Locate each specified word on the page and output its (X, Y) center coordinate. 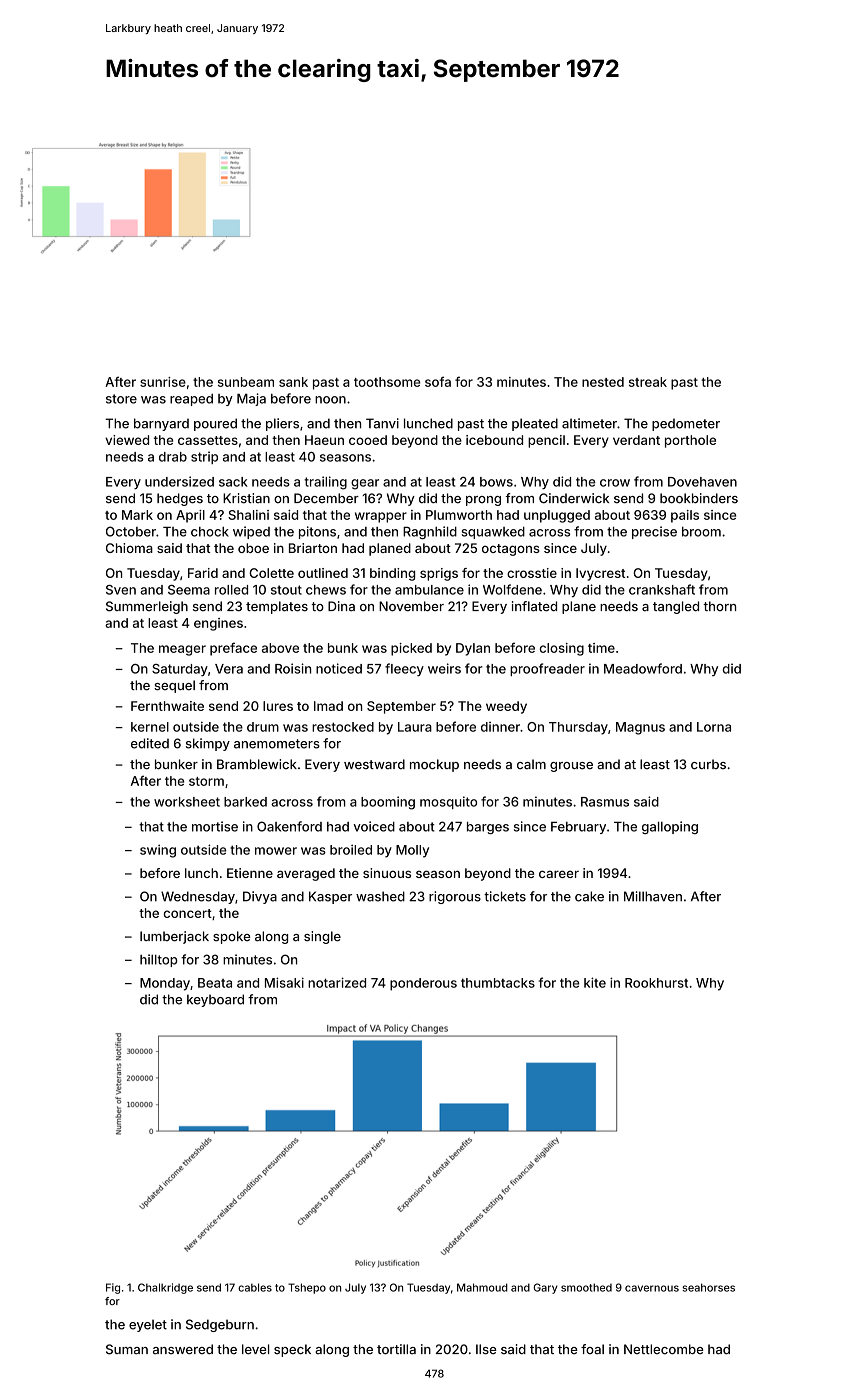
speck (292, 1350)
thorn (719, 606)
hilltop (159, 960)
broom (701, 532)
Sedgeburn (220, 1325)
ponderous (423, 984)
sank (293, 382)
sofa (438, 381)
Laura (415, 727)
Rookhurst (656, 983)
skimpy (208, 744)
